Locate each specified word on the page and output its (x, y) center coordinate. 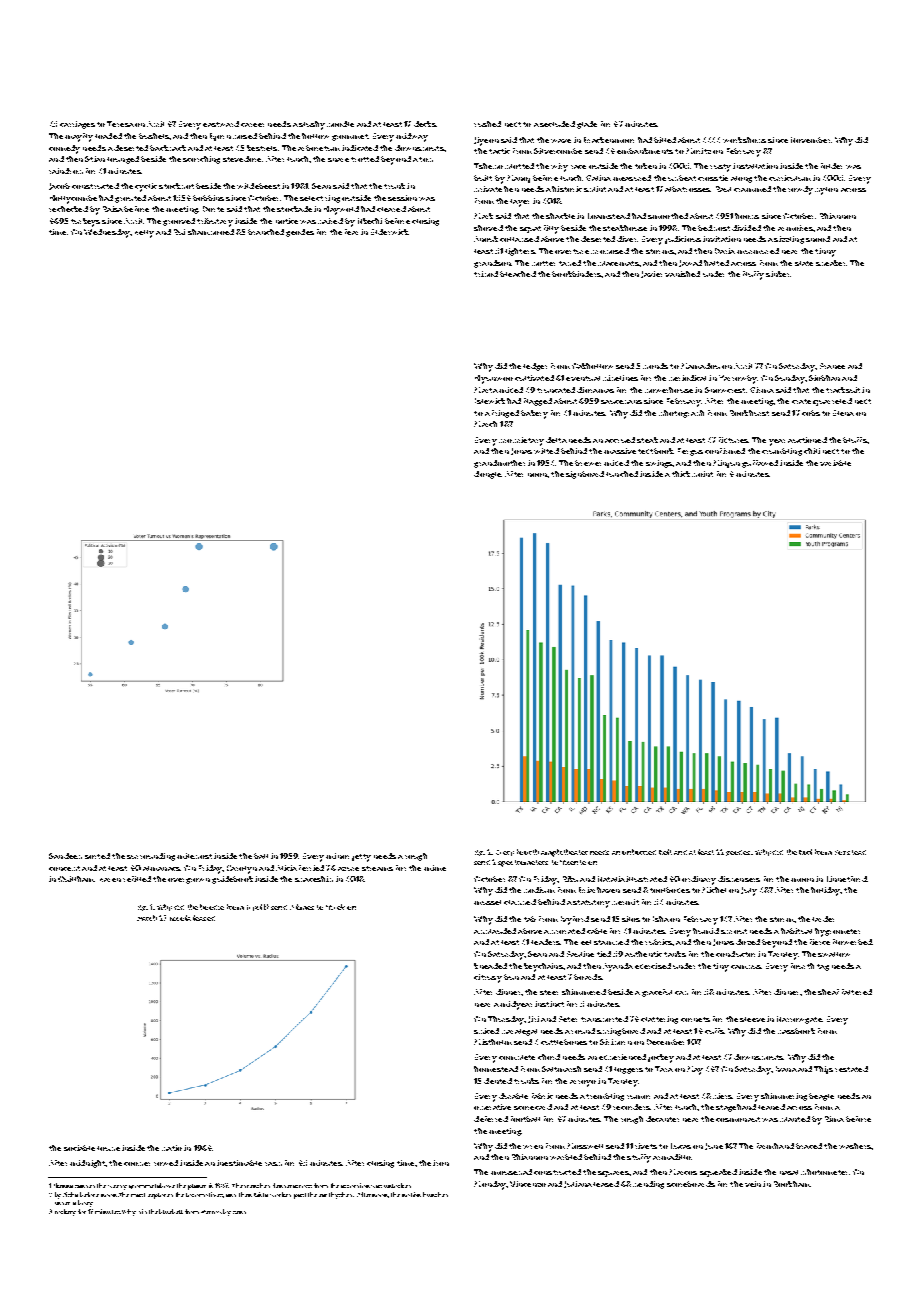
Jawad (690, 263)
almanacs (161, 868)
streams (377, 868)
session (402, 198)
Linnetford (847, 879)
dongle (487, 475)
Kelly (144, 234)
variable (835, 463)
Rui (179, 232)
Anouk (486, 239)
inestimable (239, 1163)
